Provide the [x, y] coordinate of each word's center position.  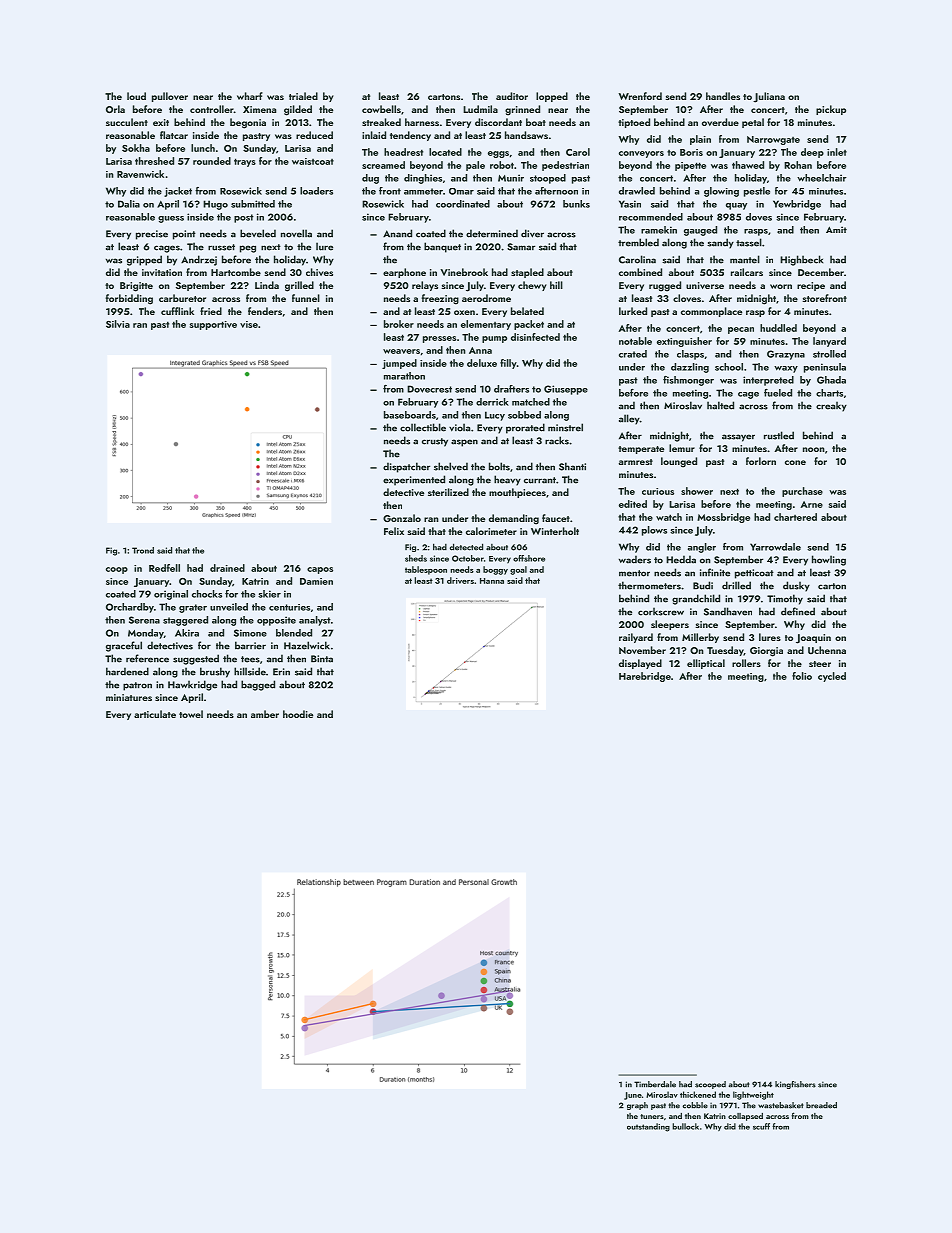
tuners [652, 1116]
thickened [698, 1094]
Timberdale [655, 1084]
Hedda [681, 559]
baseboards [410, 415]
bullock [685, 1126]
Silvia [118, 324]
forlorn [761, 461]
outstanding [648, 1127]
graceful [124, 646]
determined [492, 233]
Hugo [215, 205]
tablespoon [426, 570]
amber [265, 714]
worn [781, 286]
